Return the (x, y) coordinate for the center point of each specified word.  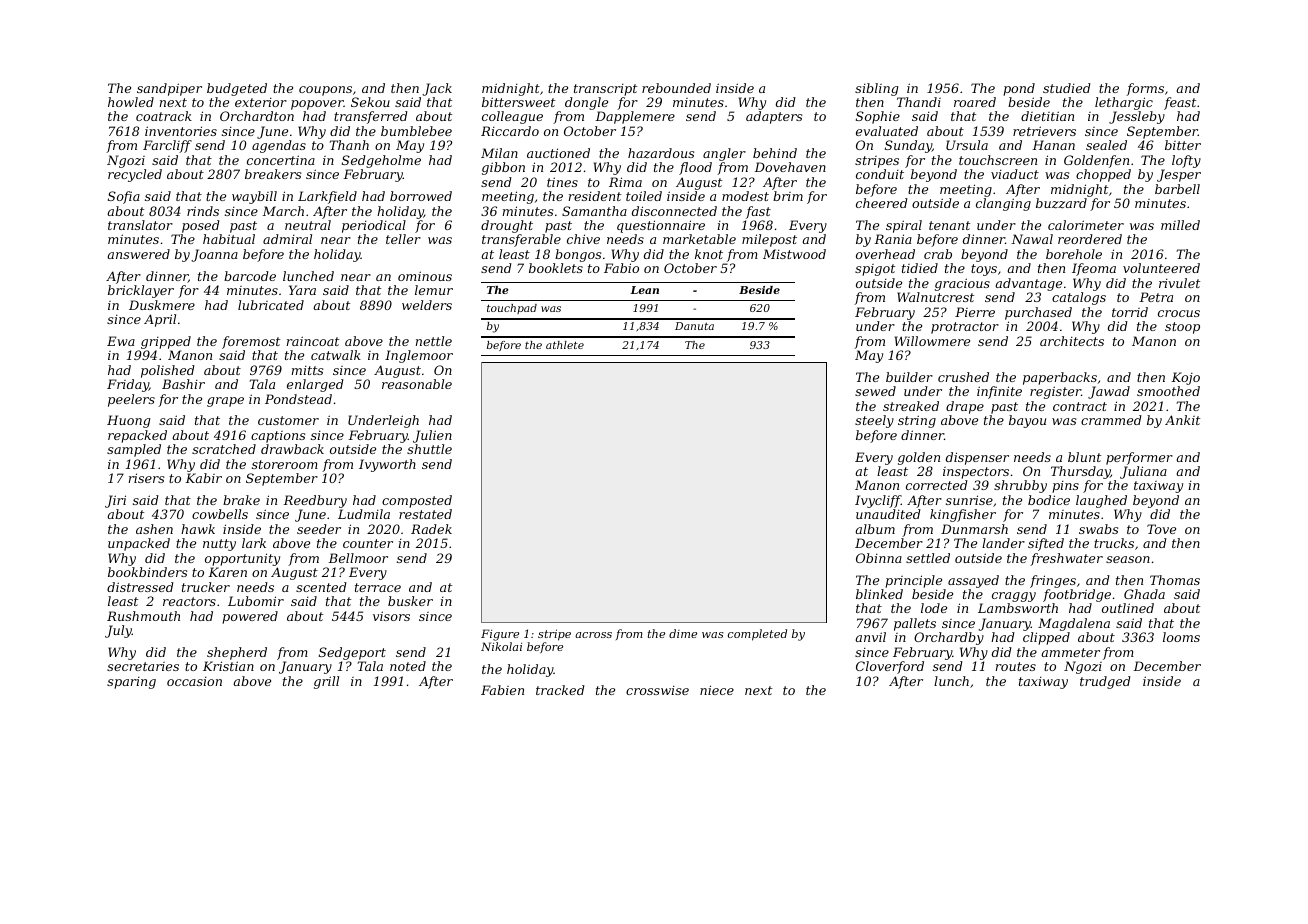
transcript (605, 90)
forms (1145, 89)
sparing (131, 683)
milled (1180, 225)
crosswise (657, 690)
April (160, 320)
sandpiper (169, 89)
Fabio (621, 268)
